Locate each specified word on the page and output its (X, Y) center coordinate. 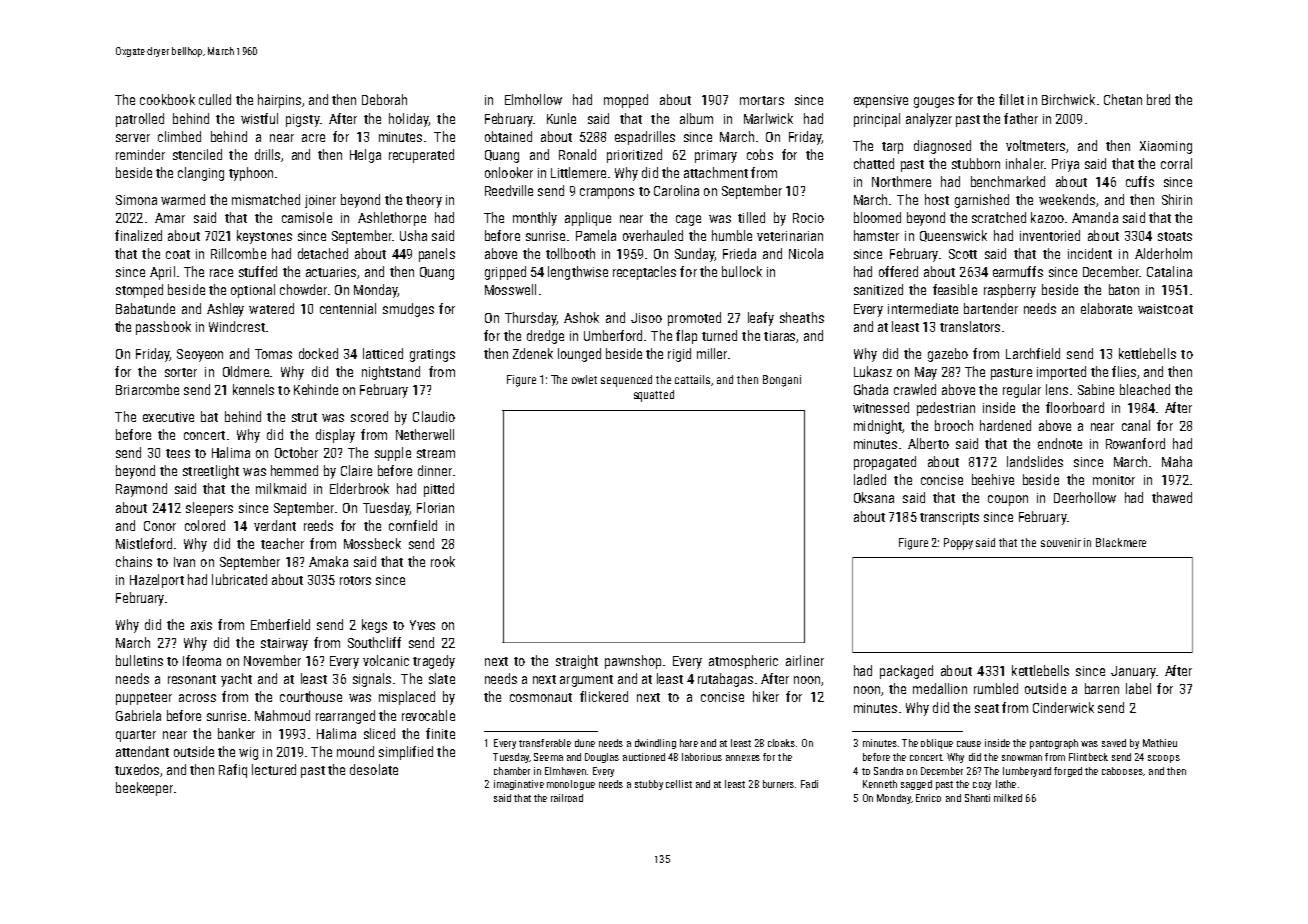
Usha (413, 235)
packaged (906, 672)
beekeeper (144, 789)
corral (1176, 163)
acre (313, 138)
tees (178, 453)
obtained (508, 136)
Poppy (958, 544)
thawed (1172, 497)
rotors (355, 580)
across (197, 698)
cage (688, 220)
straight (577, 662)
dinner (435, 470)
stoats (1175, 236)
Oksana (874, 497)
